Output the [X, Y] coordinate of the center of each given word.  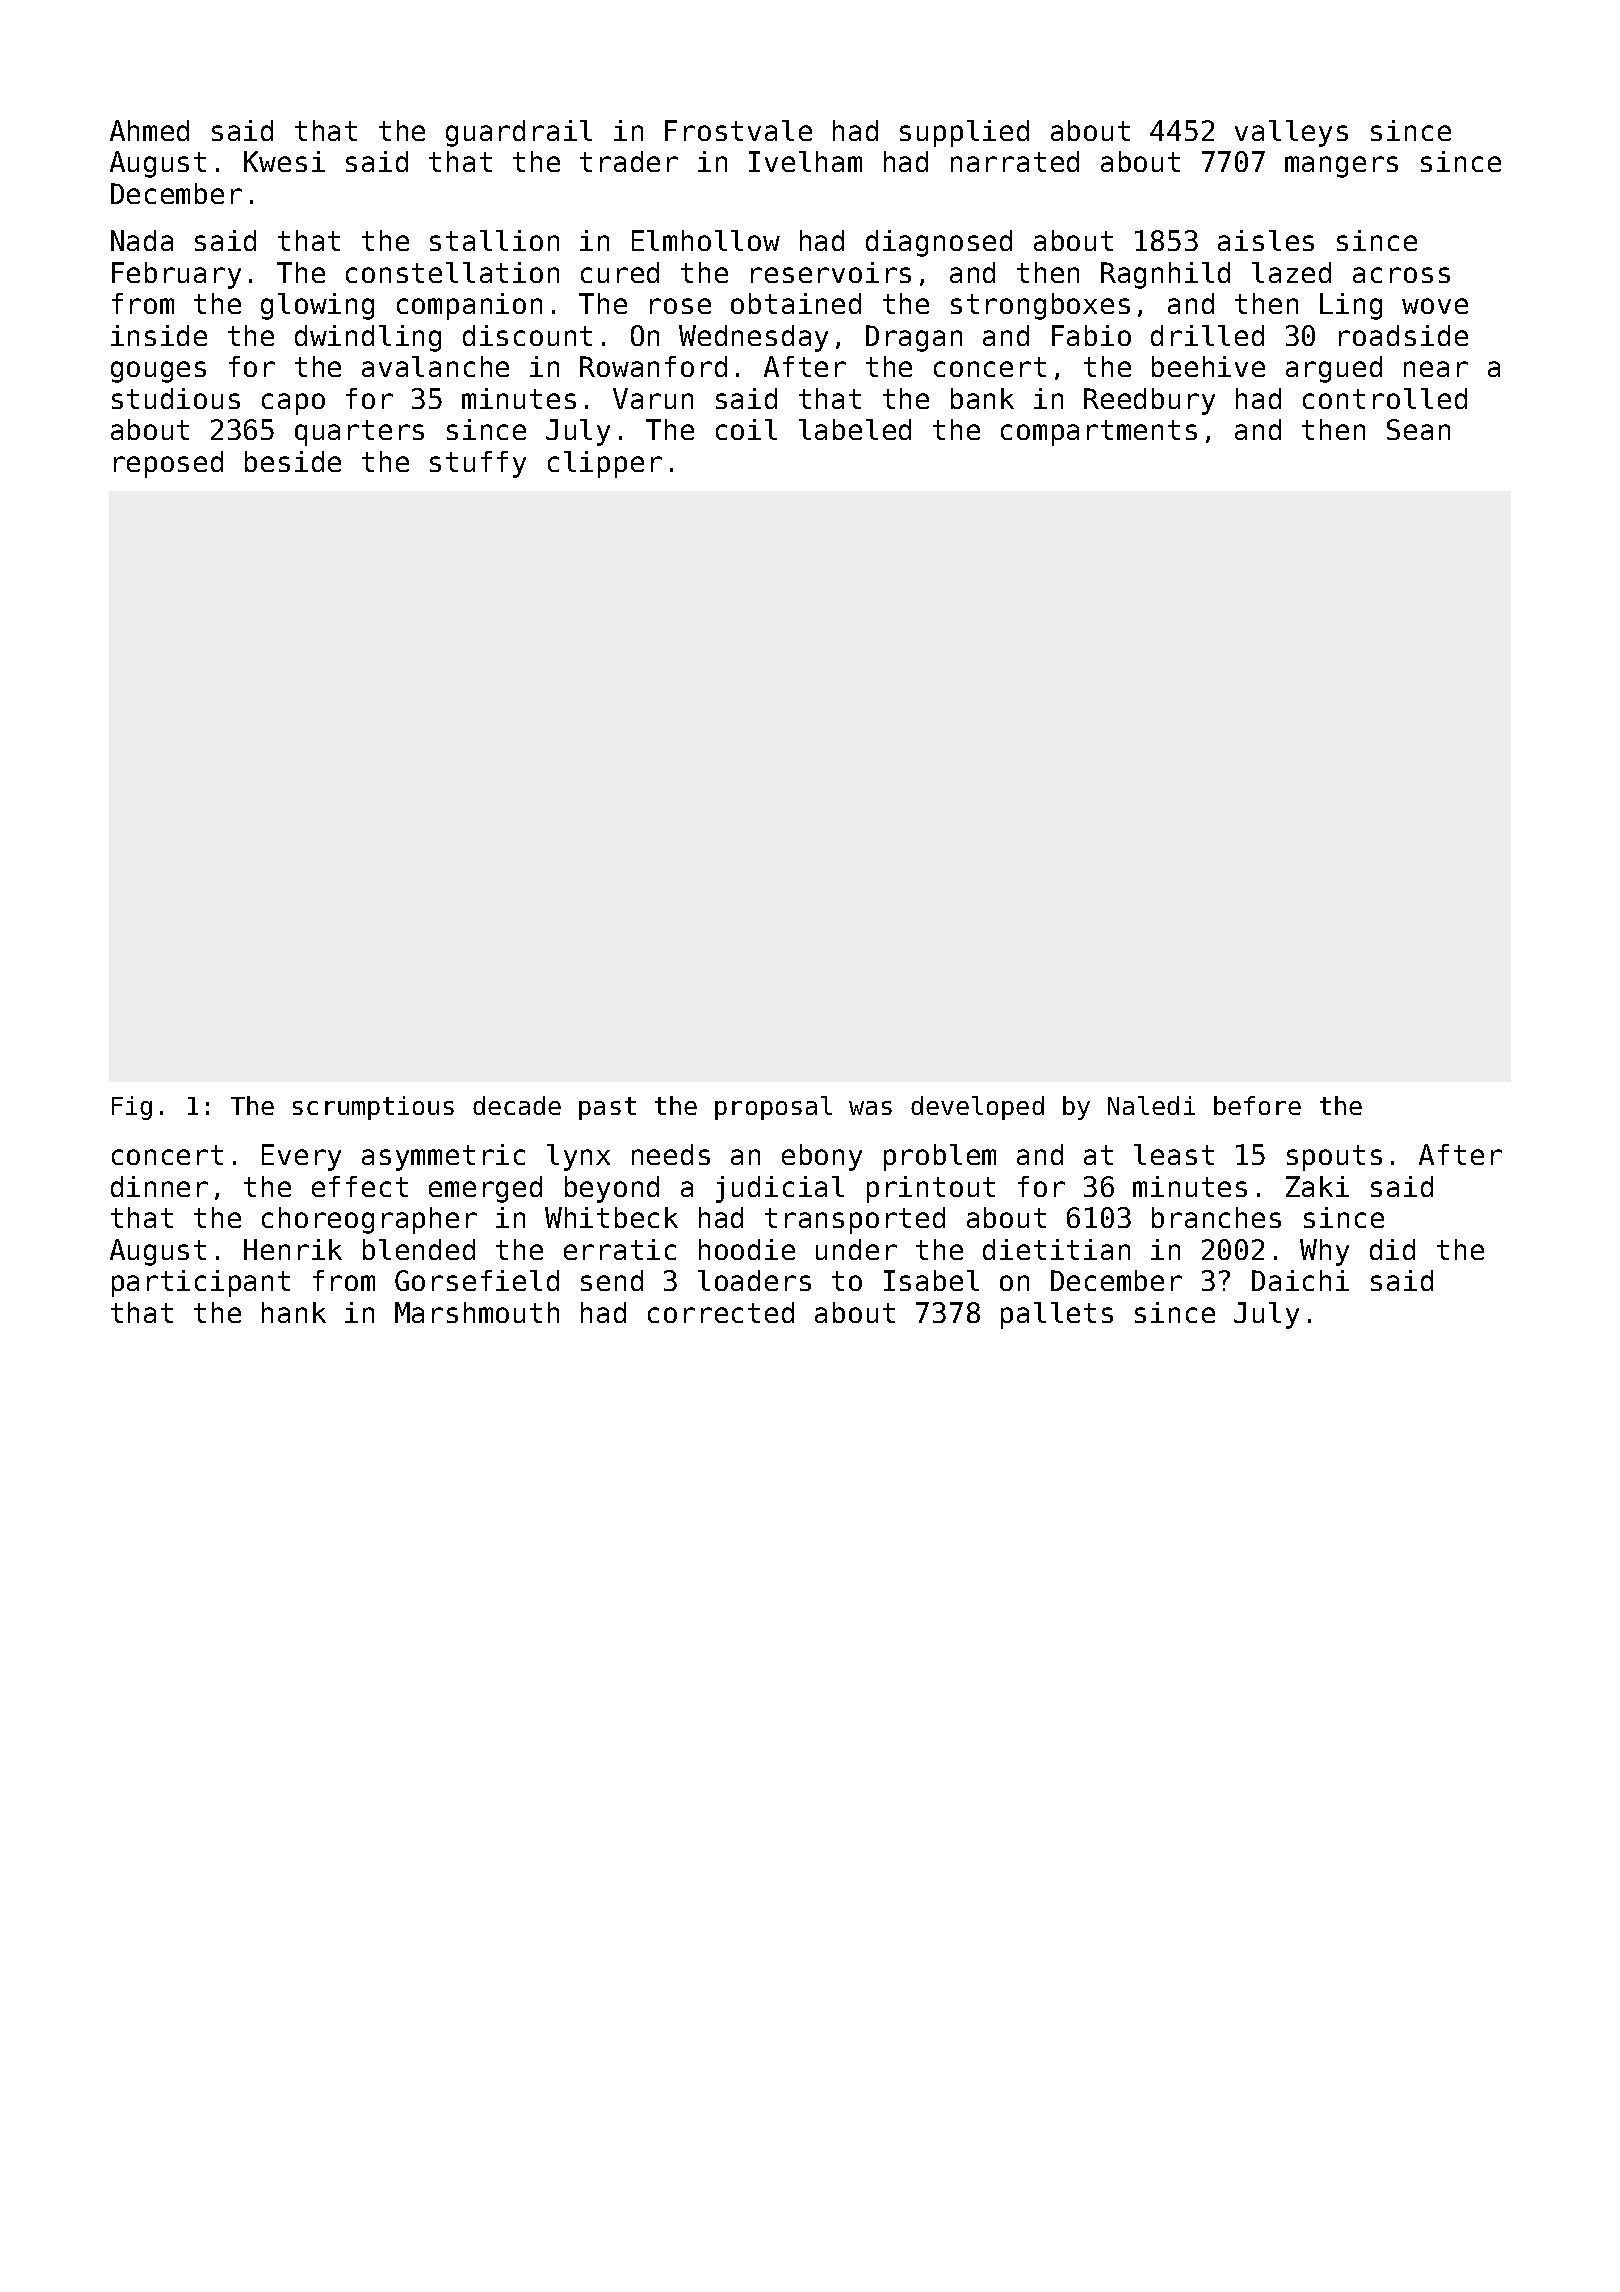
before [1257, 1105]
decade [517, 1105]
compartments [1099, 433]
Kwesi [284, 161]
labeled [855, 429]
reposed [168, 464]
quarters [359, 433]
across [1401, 275]
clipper [605, 464]
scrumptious [373, 1108]
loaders [754, 1280]
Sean [1418, 429]
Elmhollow [706, 240]
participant [201, 1283]
